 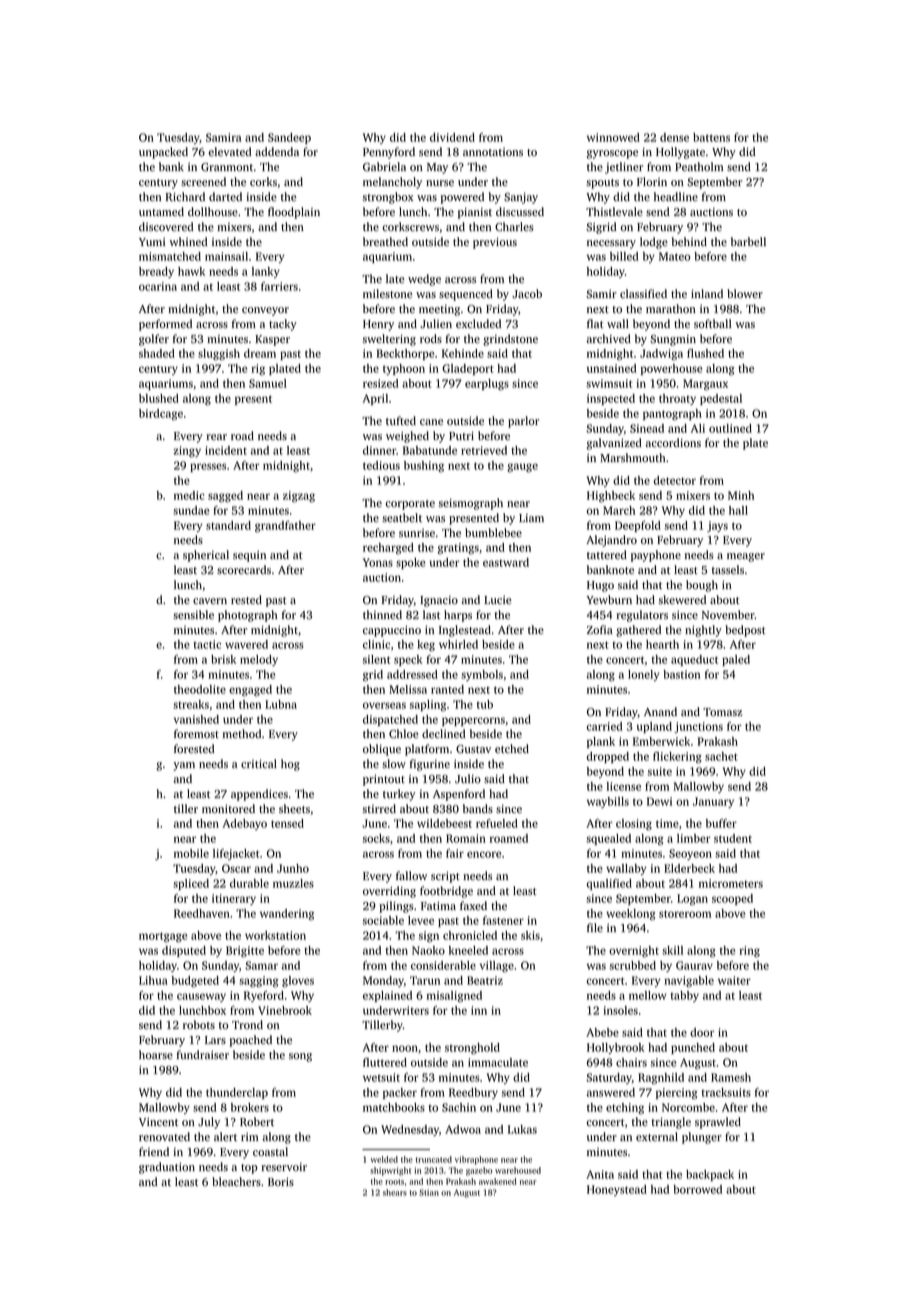 I want to click on license, so click(x=624, y=786).
